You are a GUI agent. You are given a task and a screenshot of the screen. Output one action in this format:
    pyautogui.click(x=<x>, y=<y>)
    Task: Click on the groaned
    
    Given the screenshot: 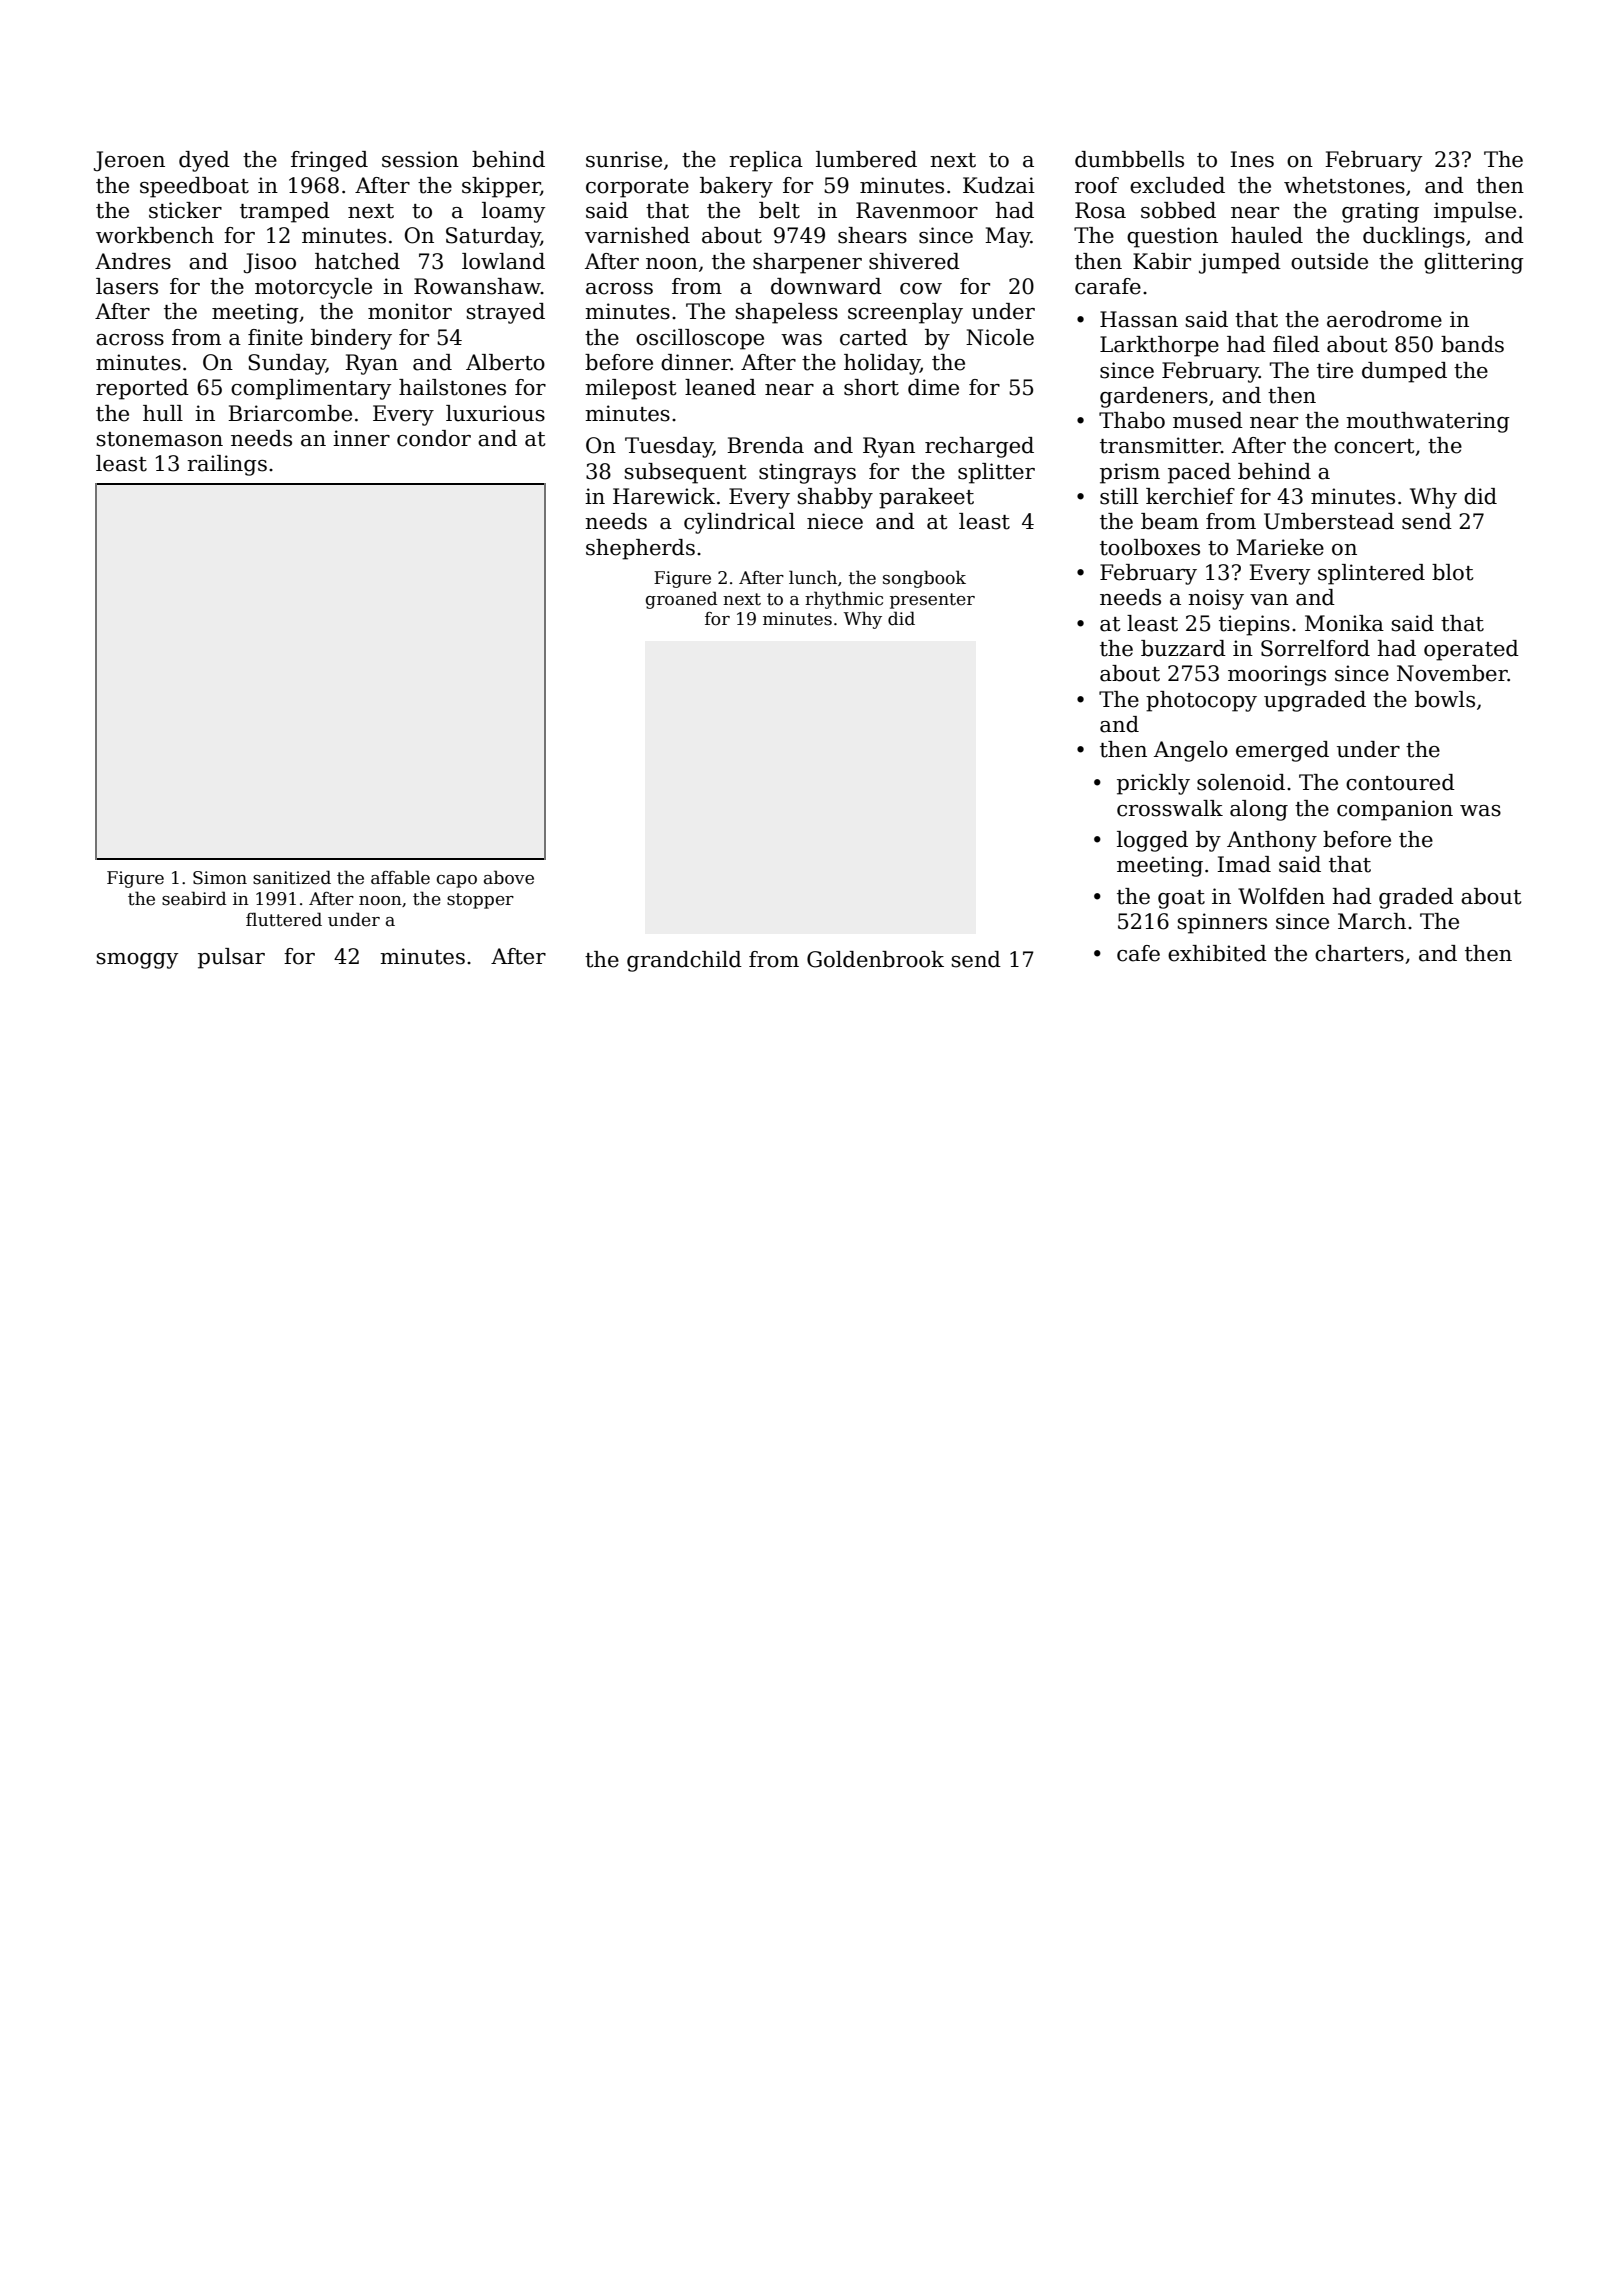 What is the action you would take?
    pyautogui.click(x=682, y=600)
